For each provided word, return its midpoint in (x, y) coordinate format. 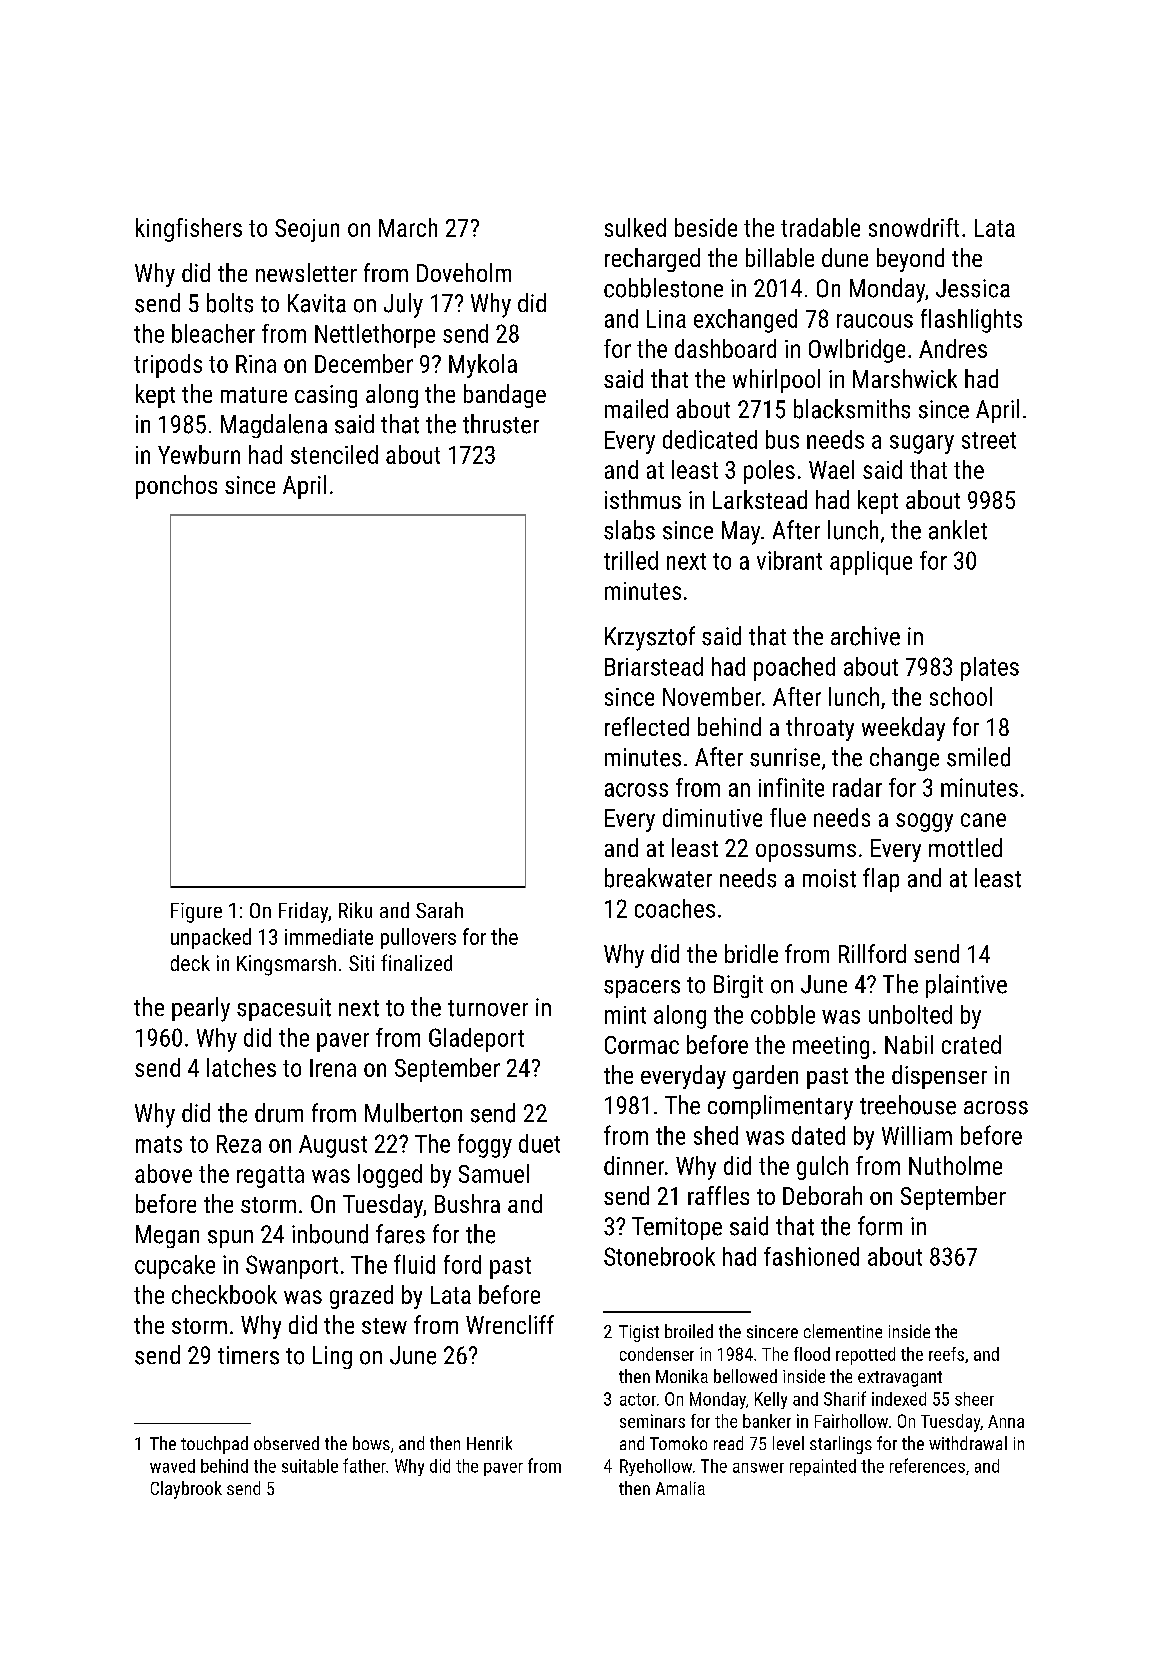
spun (230, 1239)
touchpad (214, 1445)
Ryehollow (656, 1467)
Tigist (639, 1333)
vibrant (789, 560)
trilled (631, 560)
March (408, 227)
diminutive (712, 817)
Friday (303, 912)
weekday (903, 729)
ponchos (176, 487)
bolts (230, 303)
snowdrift (914, 227)
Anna (1006, 1421)
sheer (974, 1399)
